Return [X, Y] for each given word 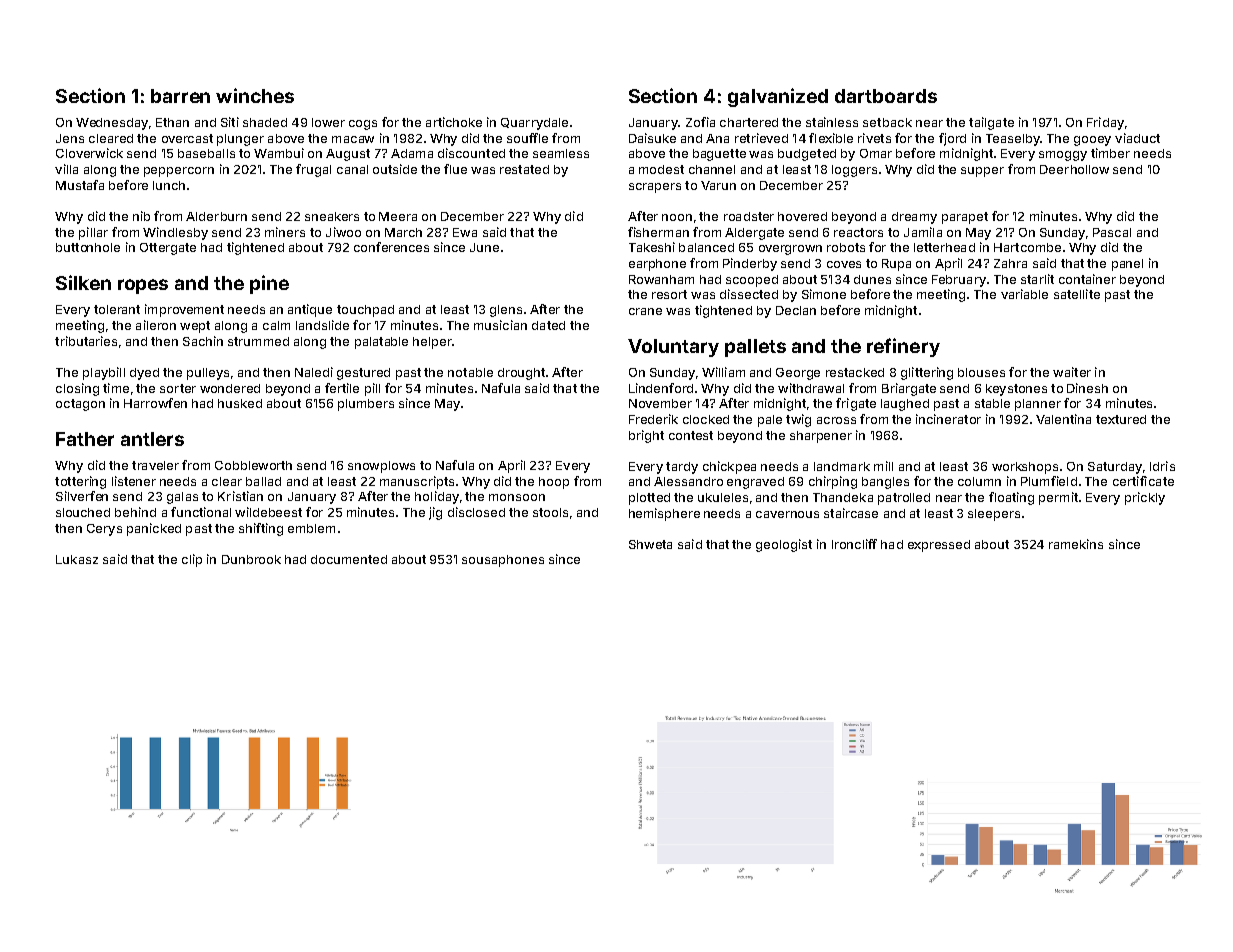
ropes [143, 286]
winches [255, 95]
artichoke [454, 122]
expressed [939, 546]
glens [506, 311]
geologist [784, 545]
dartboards [886, 96]
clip [192, 560]
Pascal [1112, 232]
